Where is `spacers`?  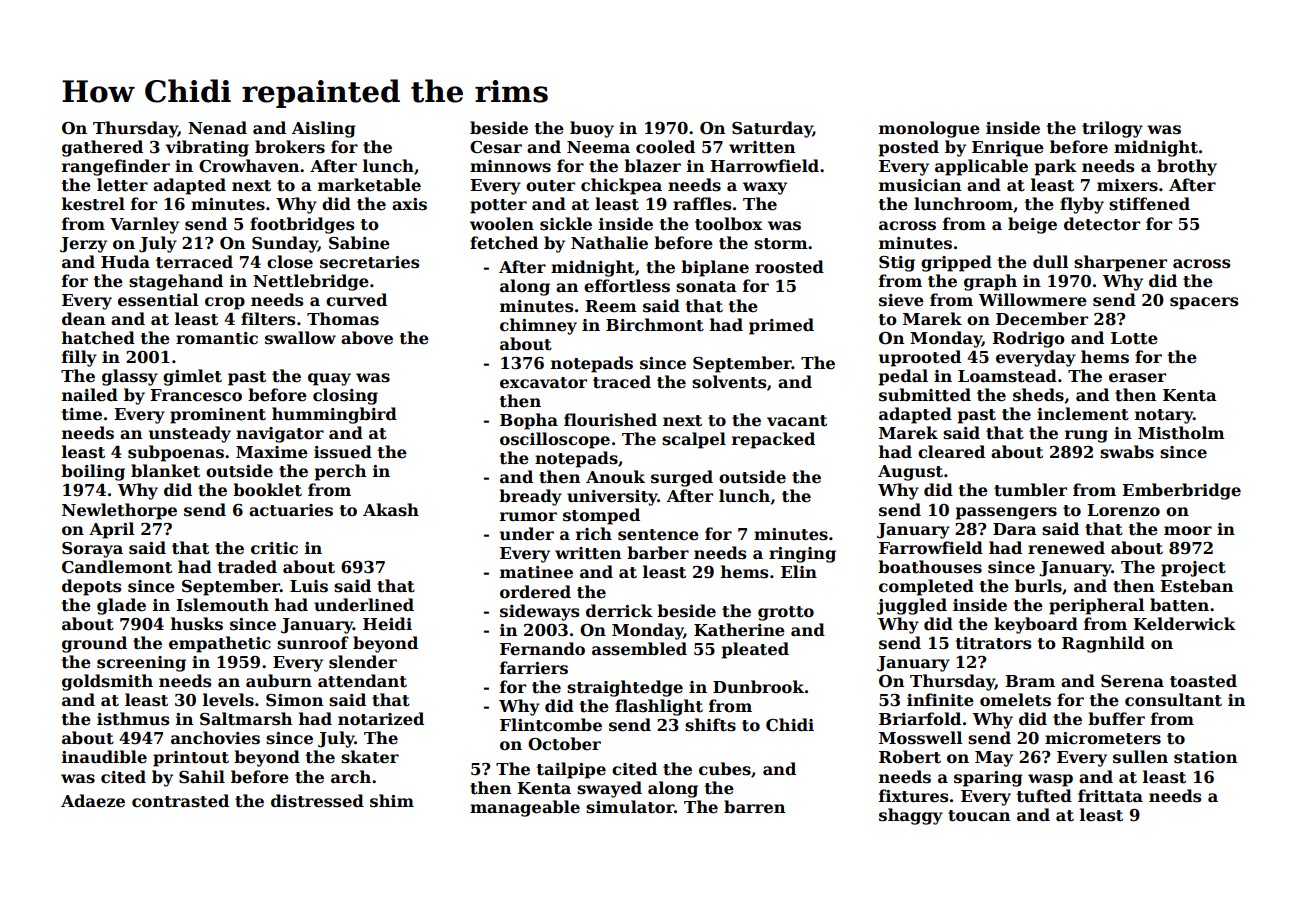 spacers is located at coordinates (1204, 303).
